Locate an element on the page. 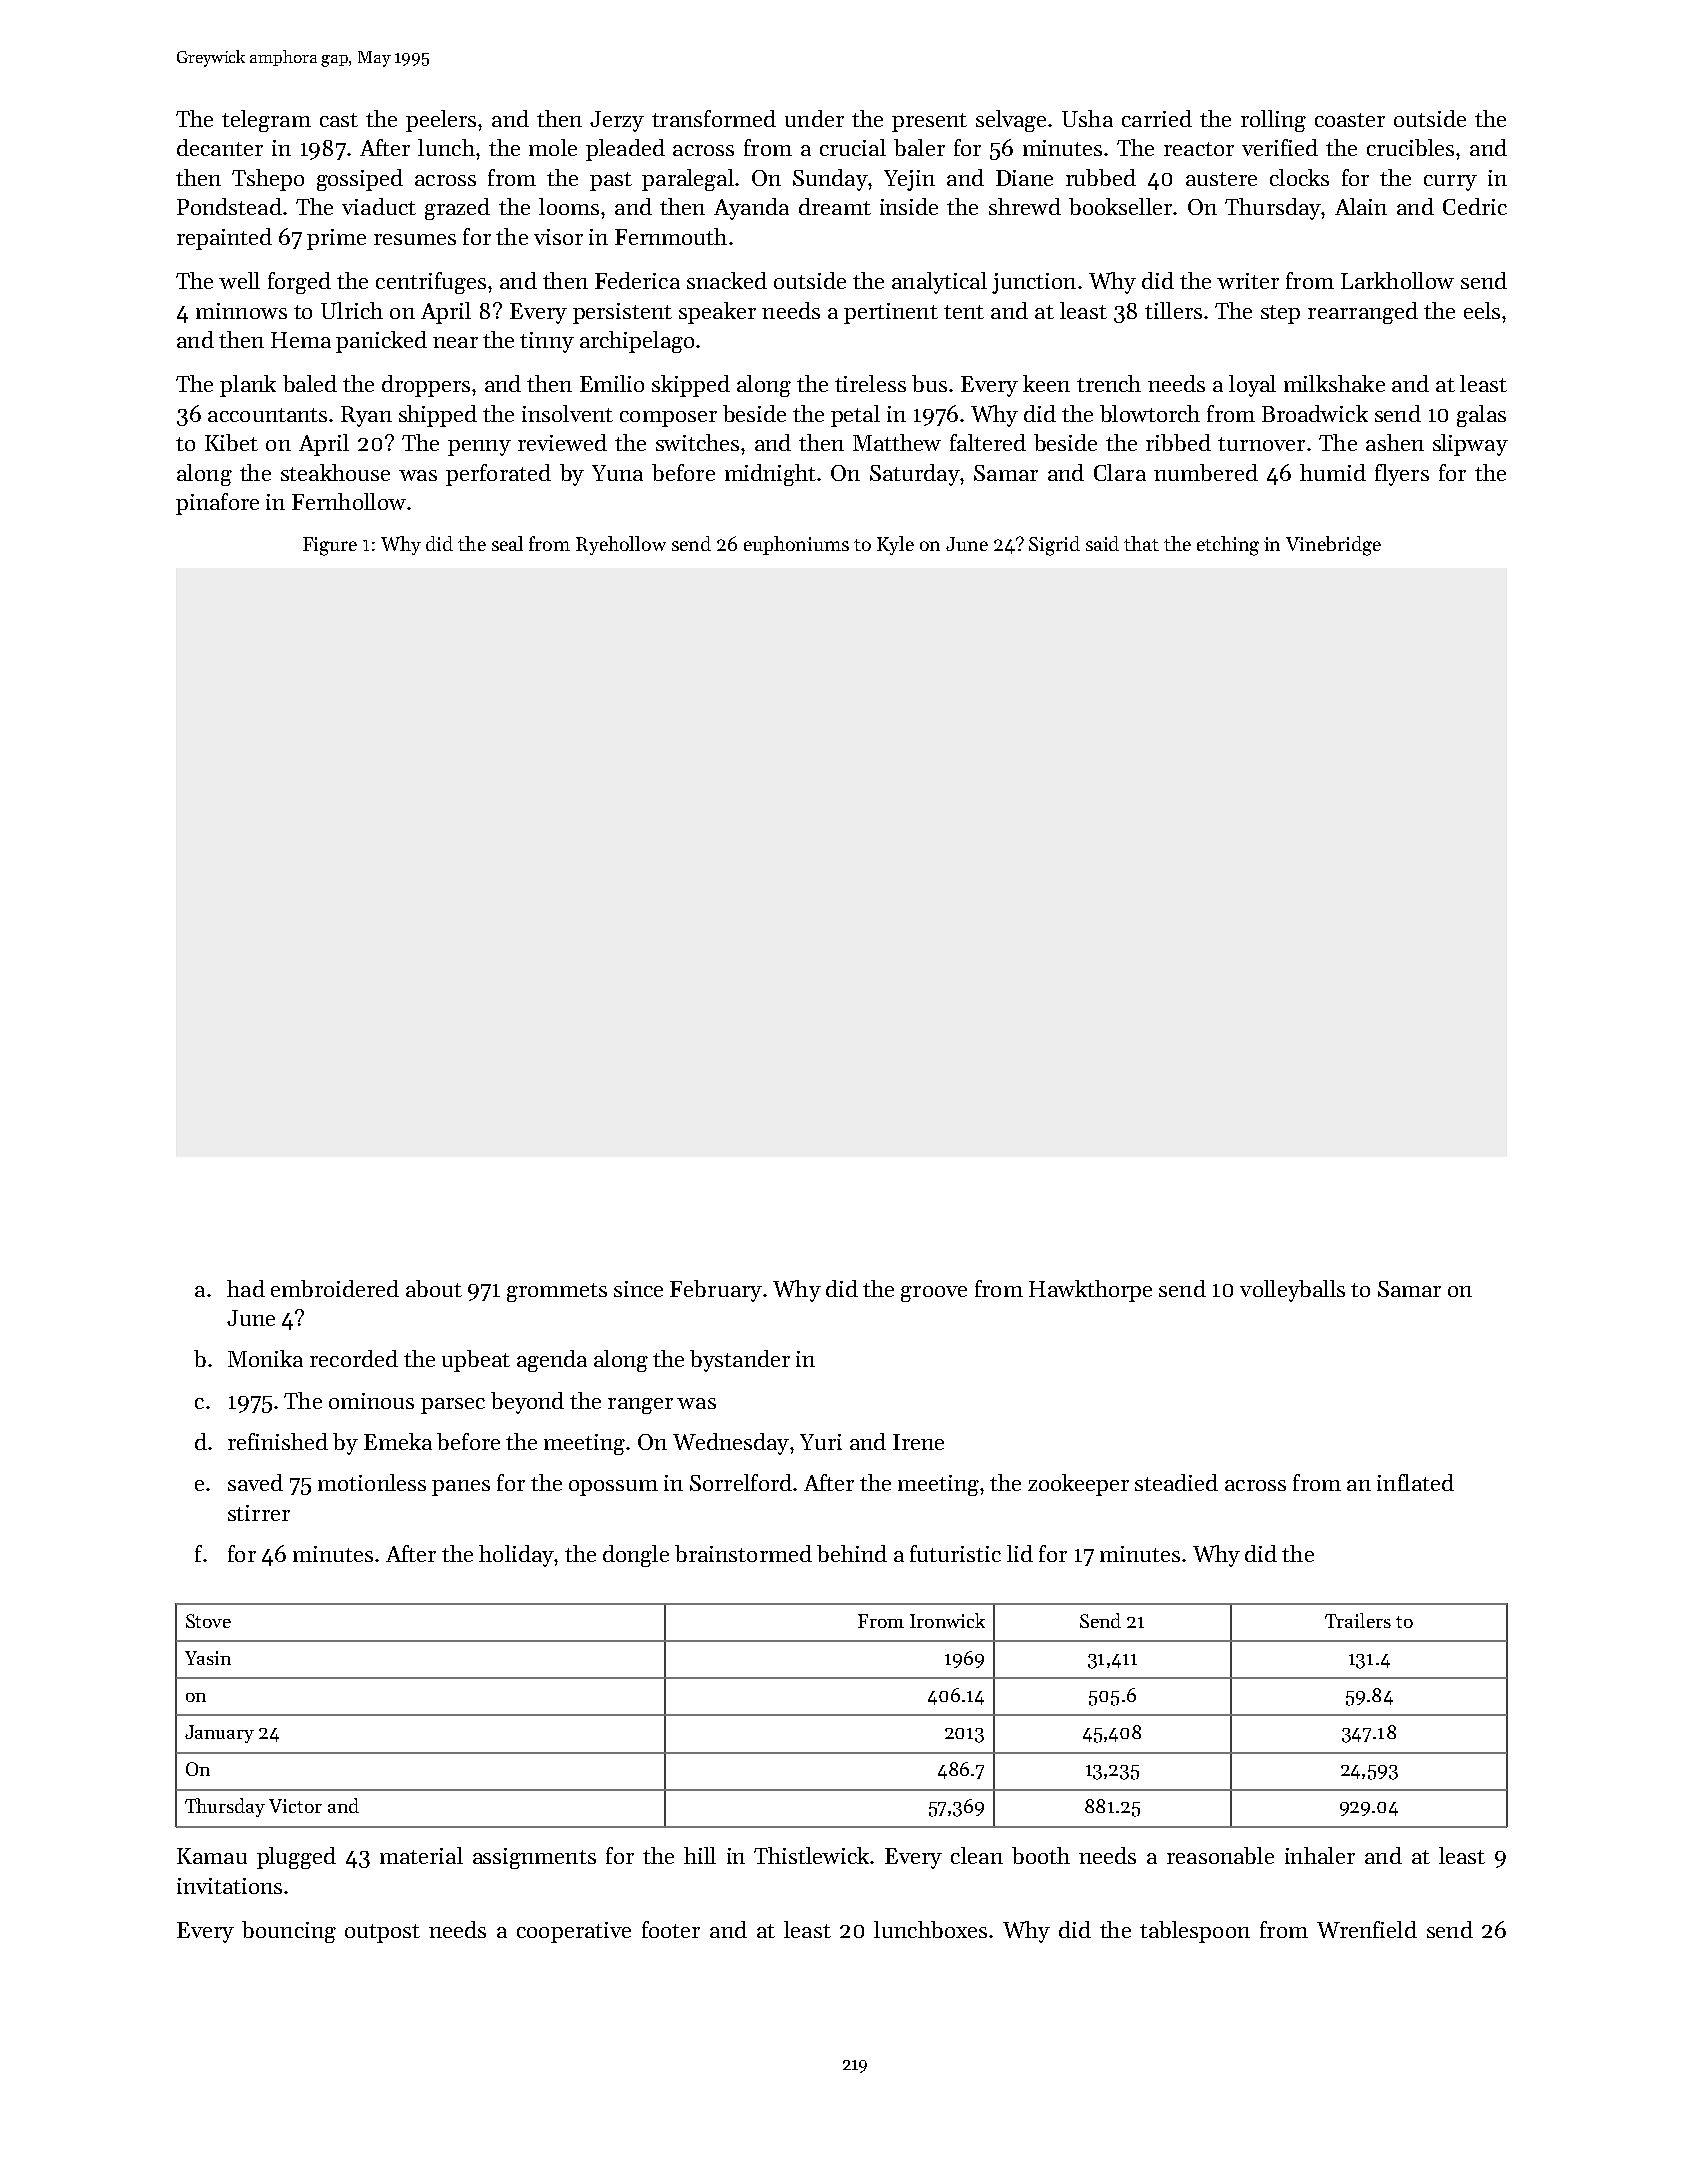 Image resolution: width=1683 pixels, height=2178 pixels. skipped is located at coordinates (691, 386).
